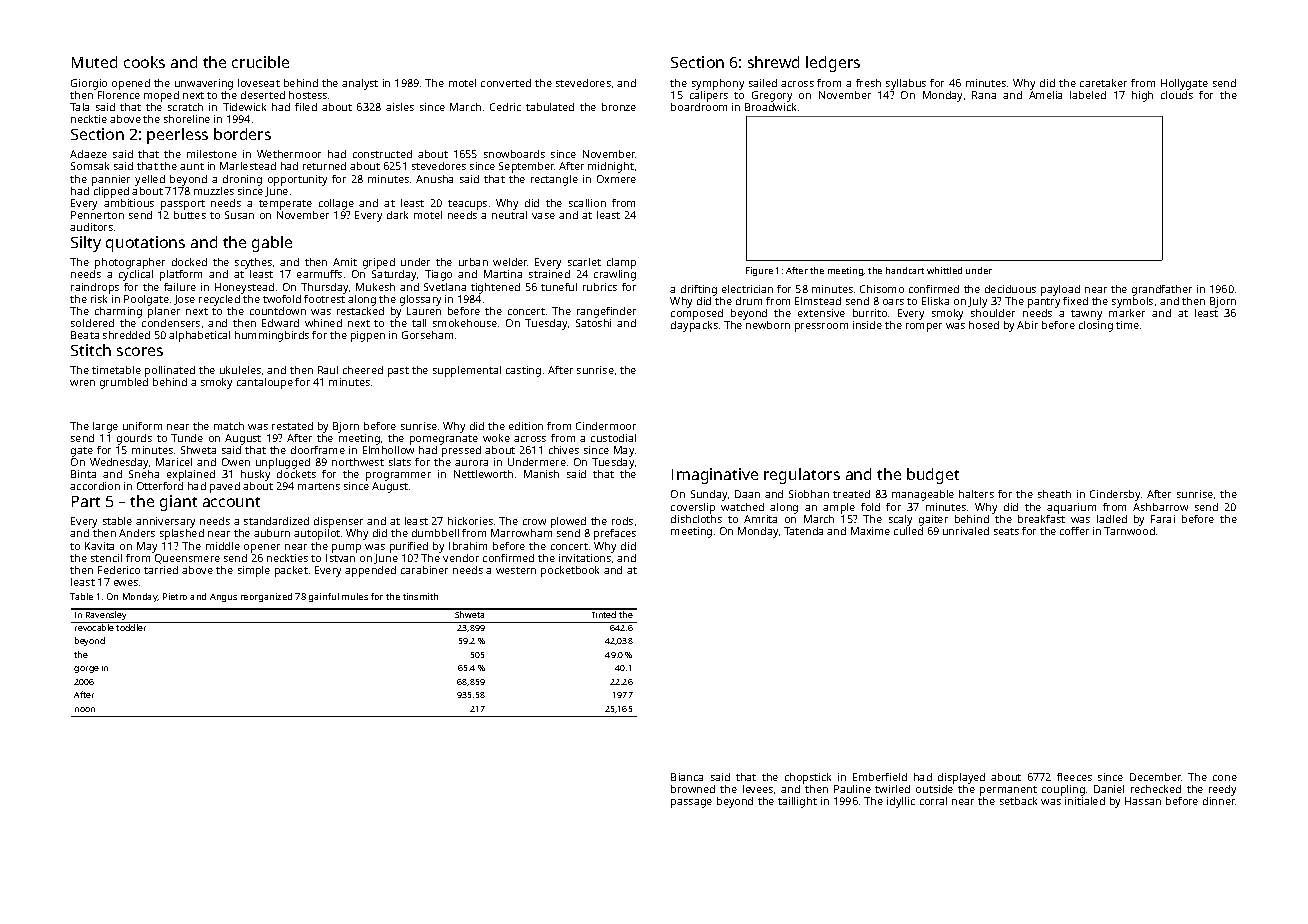 The image size is (1308, 924). I want to click on chopstick, so click(808, 778).
